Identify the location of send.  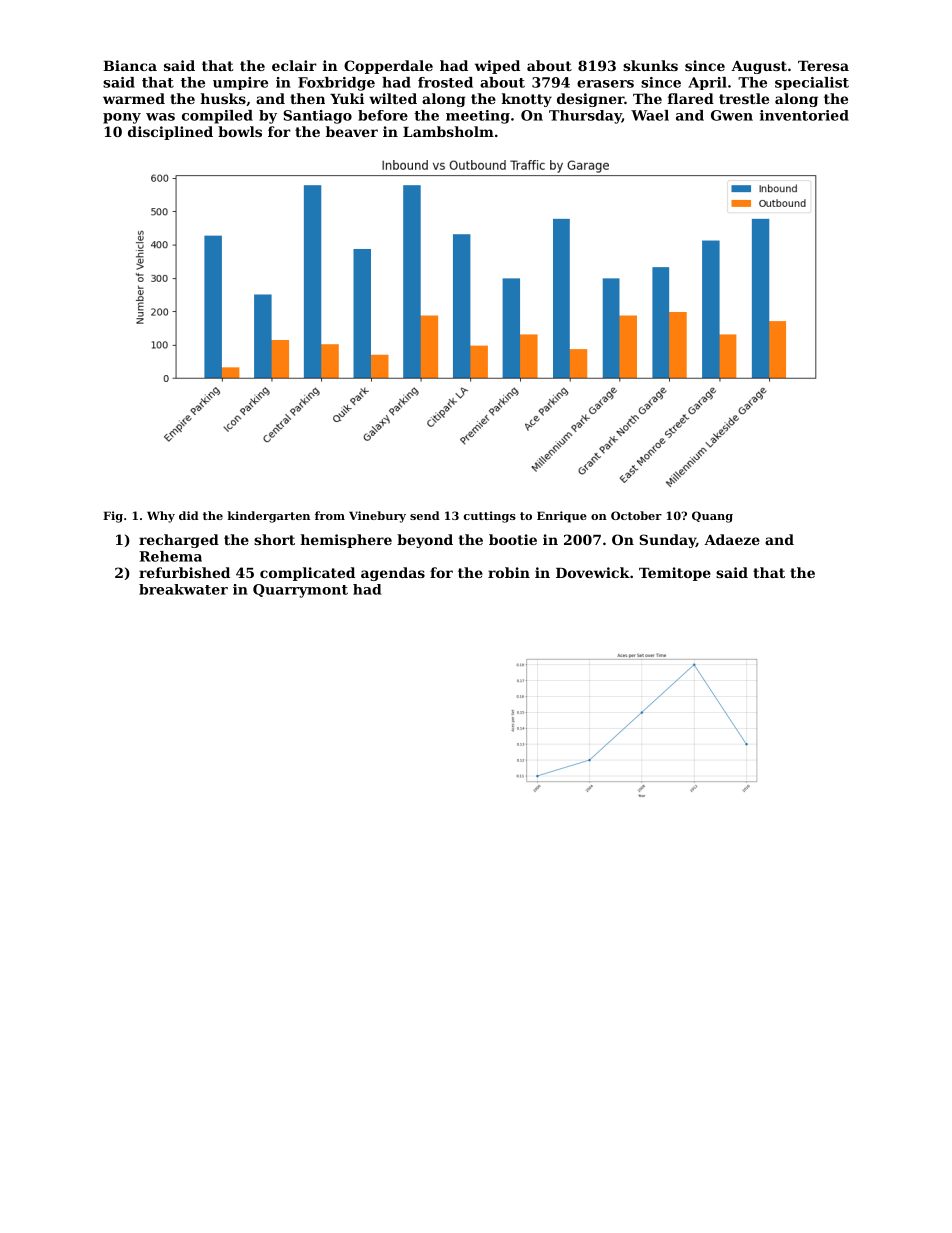
(425, 515).
